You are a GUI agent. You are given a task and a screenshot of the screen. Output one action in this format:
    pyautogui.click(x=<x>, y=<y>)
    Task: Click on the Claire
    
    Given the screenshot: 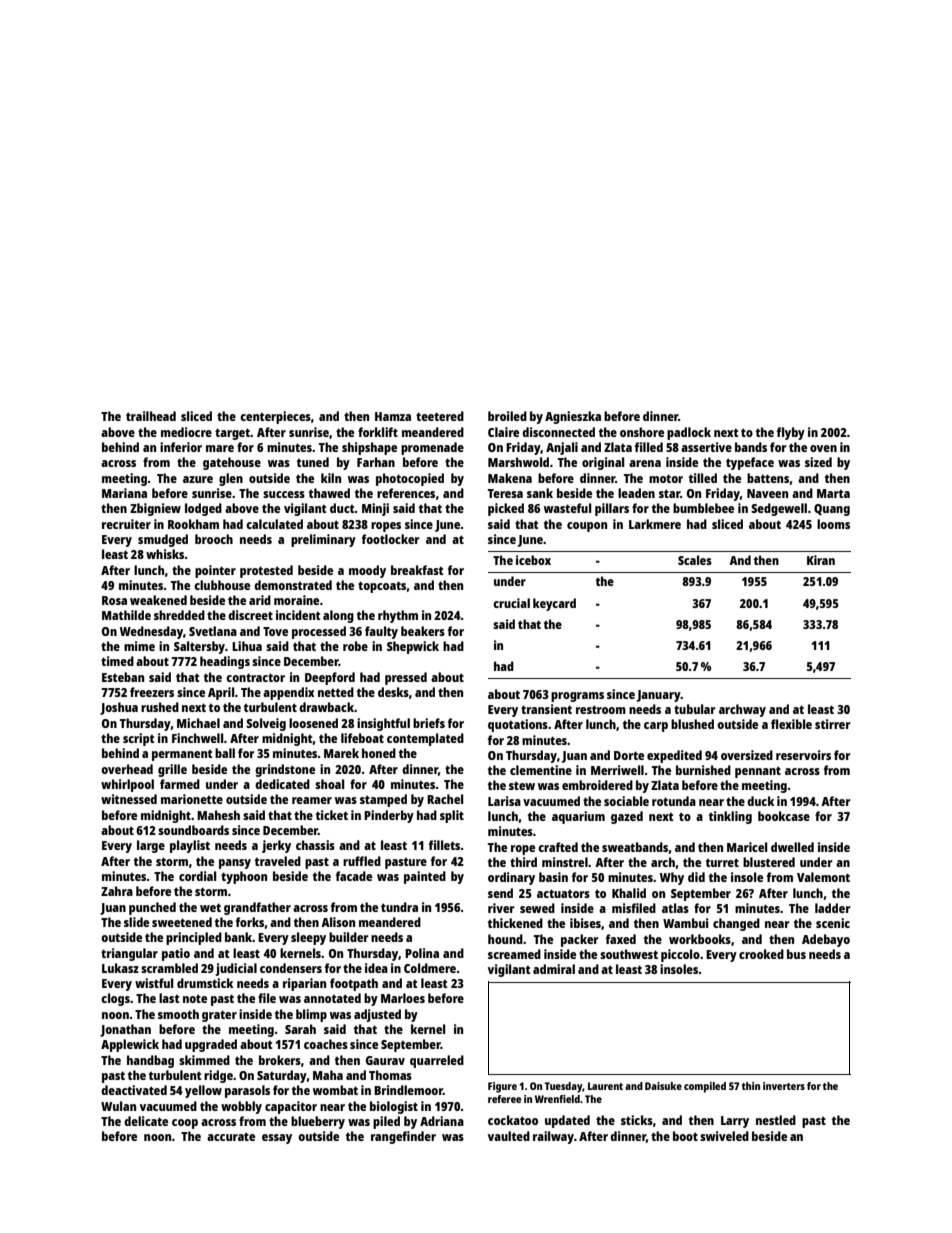 What is the action you would take?
    pyautogui.click(x=503, y=432)
